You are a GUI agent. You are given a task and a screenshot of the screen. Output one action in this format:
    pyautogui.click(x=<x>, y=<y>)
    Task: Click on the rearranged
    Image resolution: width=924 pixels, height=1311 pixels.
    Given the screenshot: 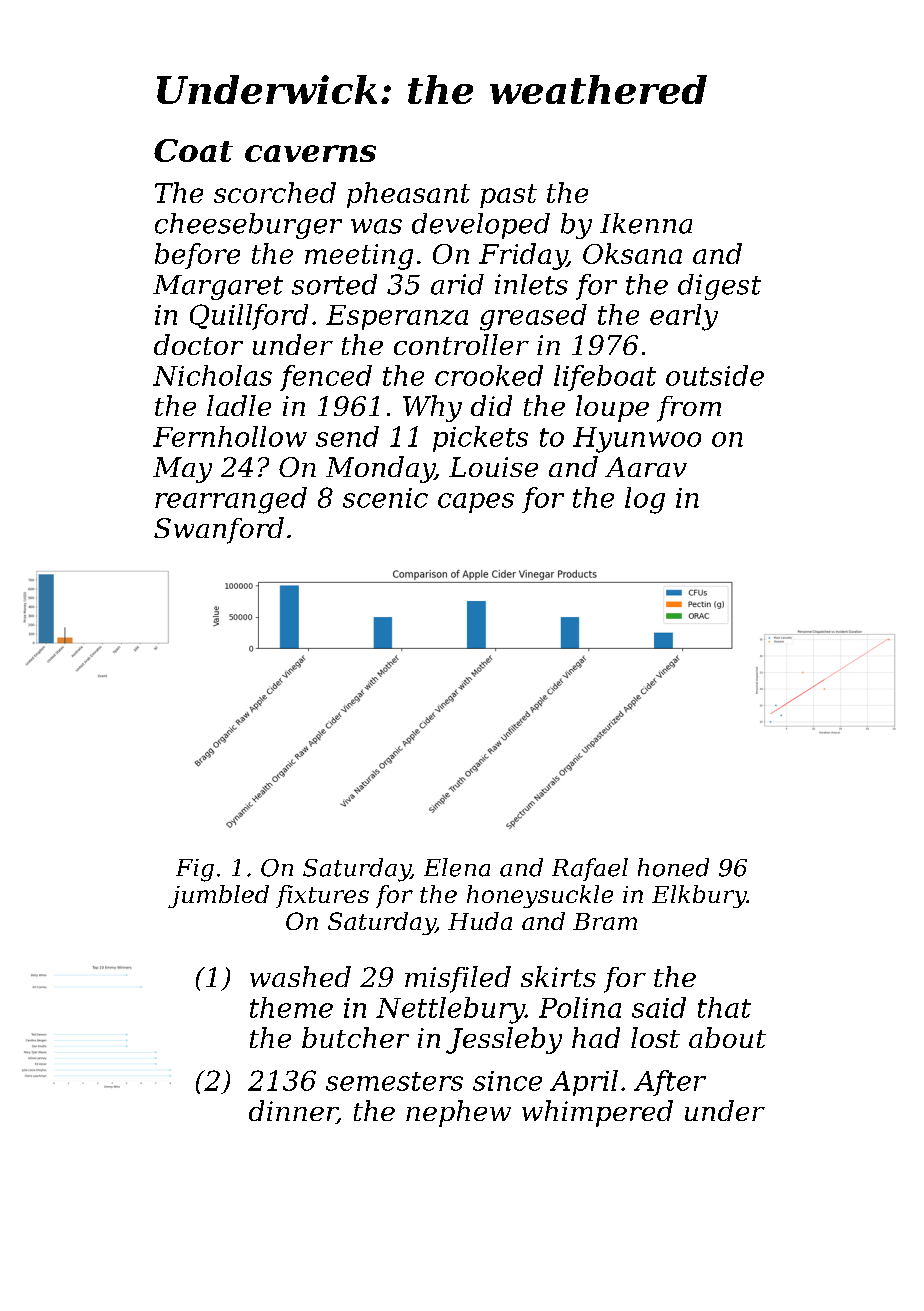 What is the action you would take?
    pyautogui.click(x=231, y=500)
